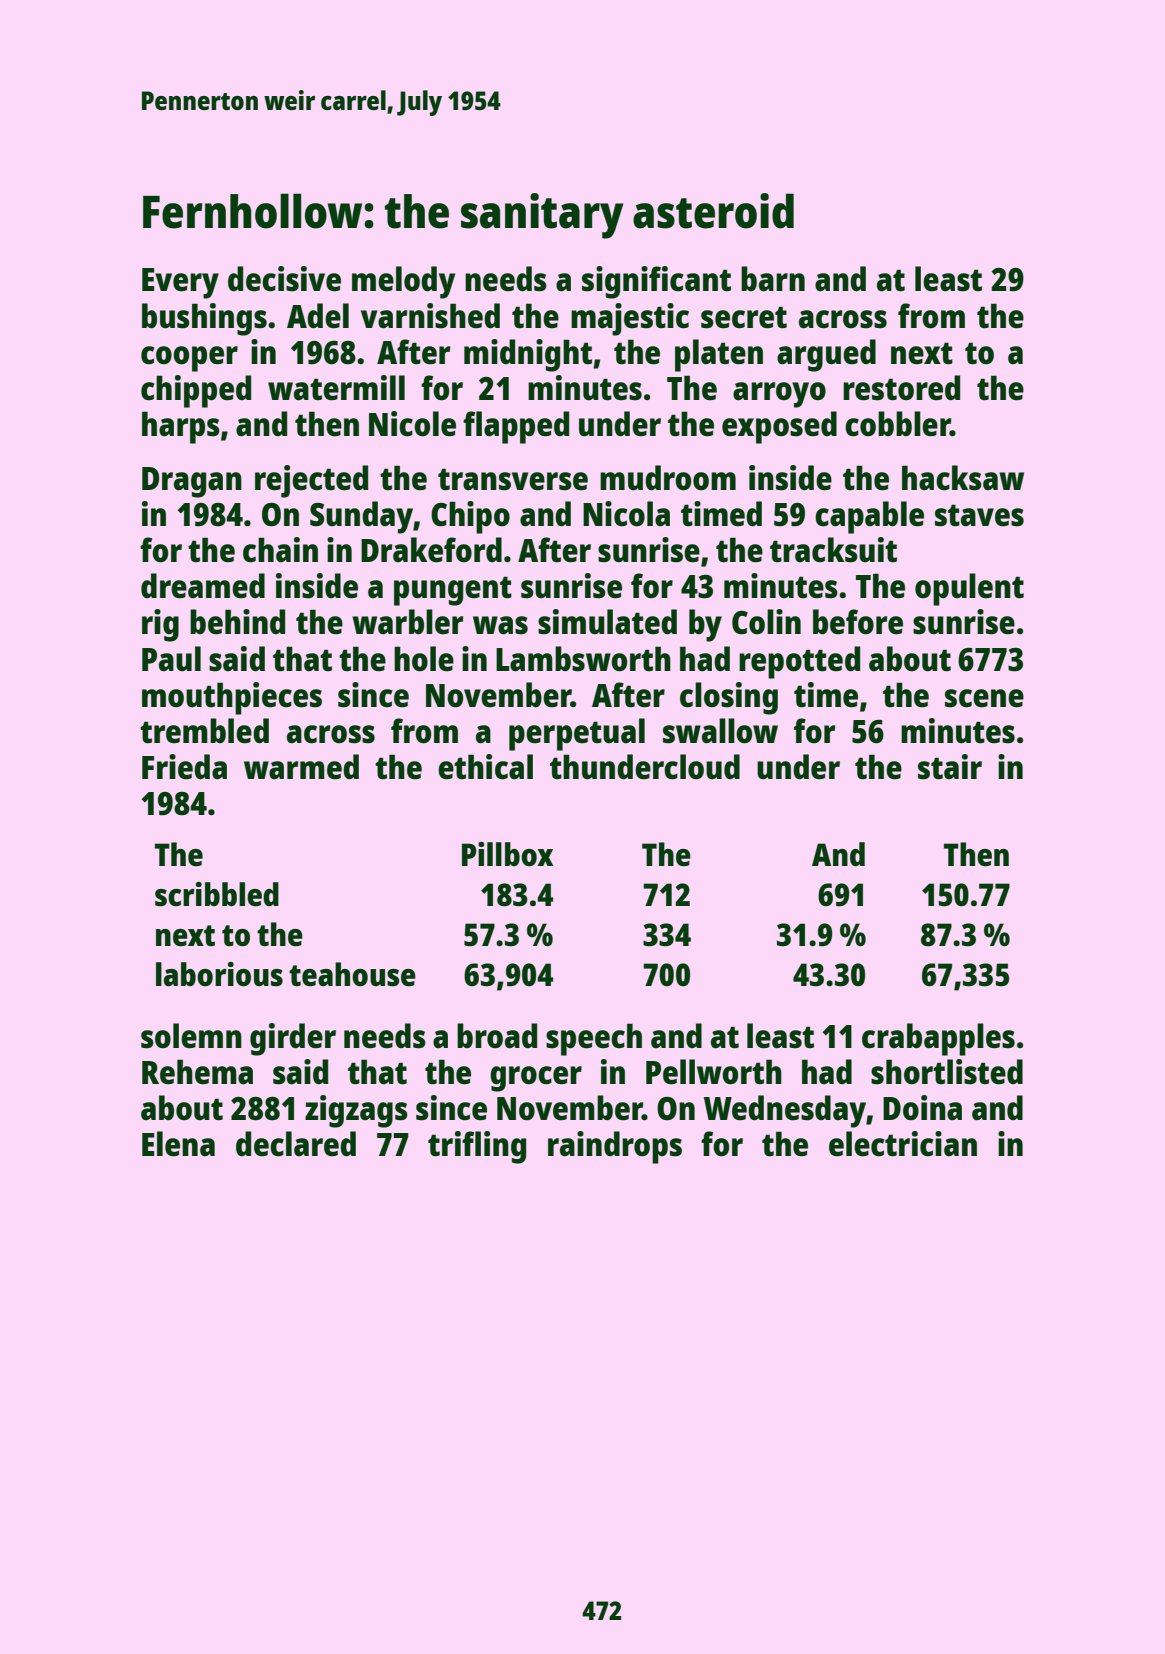 Image resolution: width=1165 pixels, height=1654 pixels. What do you see at coordinates (217, 894) in the page?
I see `scribbled` at bounding box center [217, 894].
